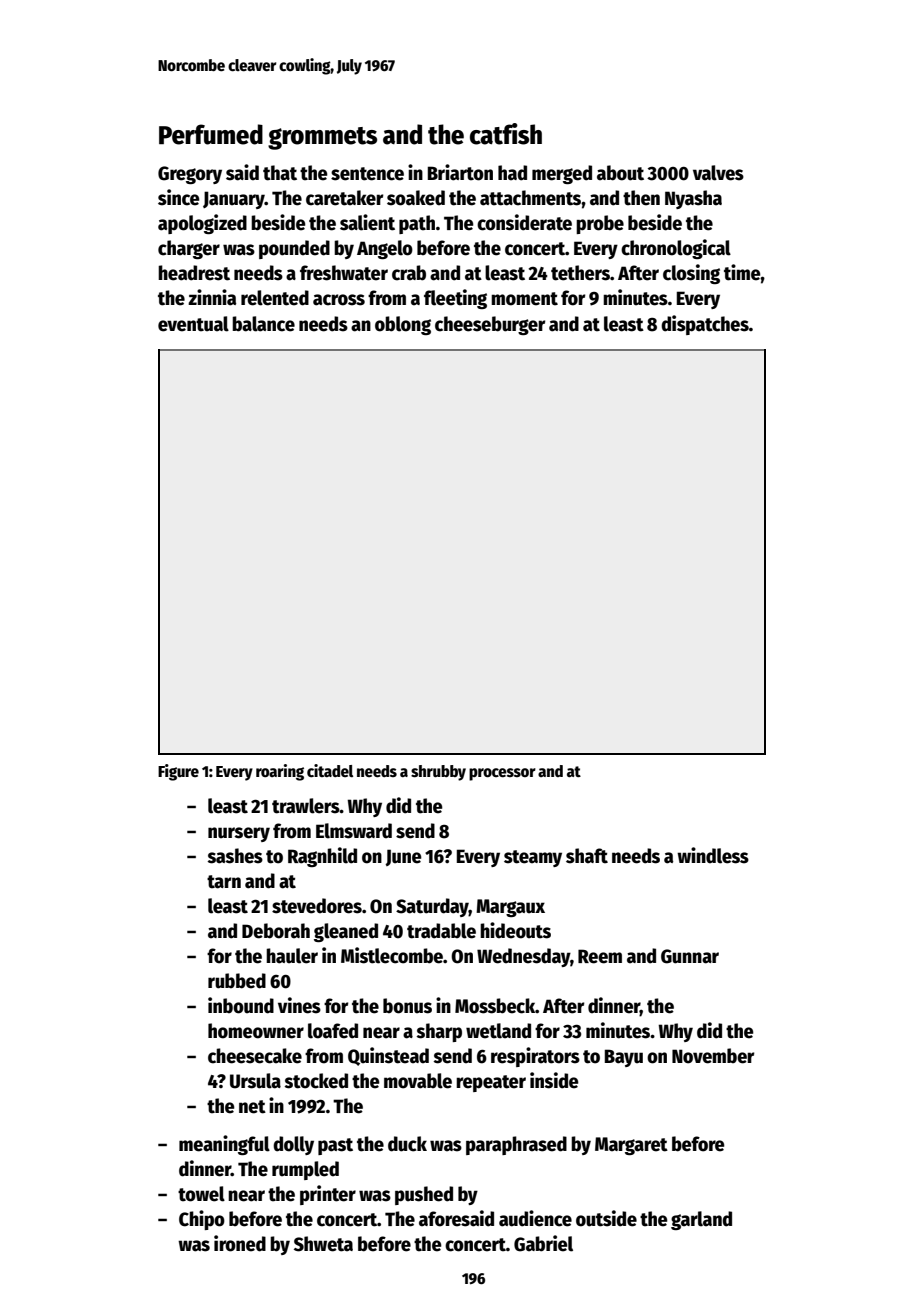 The image size is (924, 1311). Describe the element at coordinates (407, 1144) in the screenshot. I see `duck` at that location.
